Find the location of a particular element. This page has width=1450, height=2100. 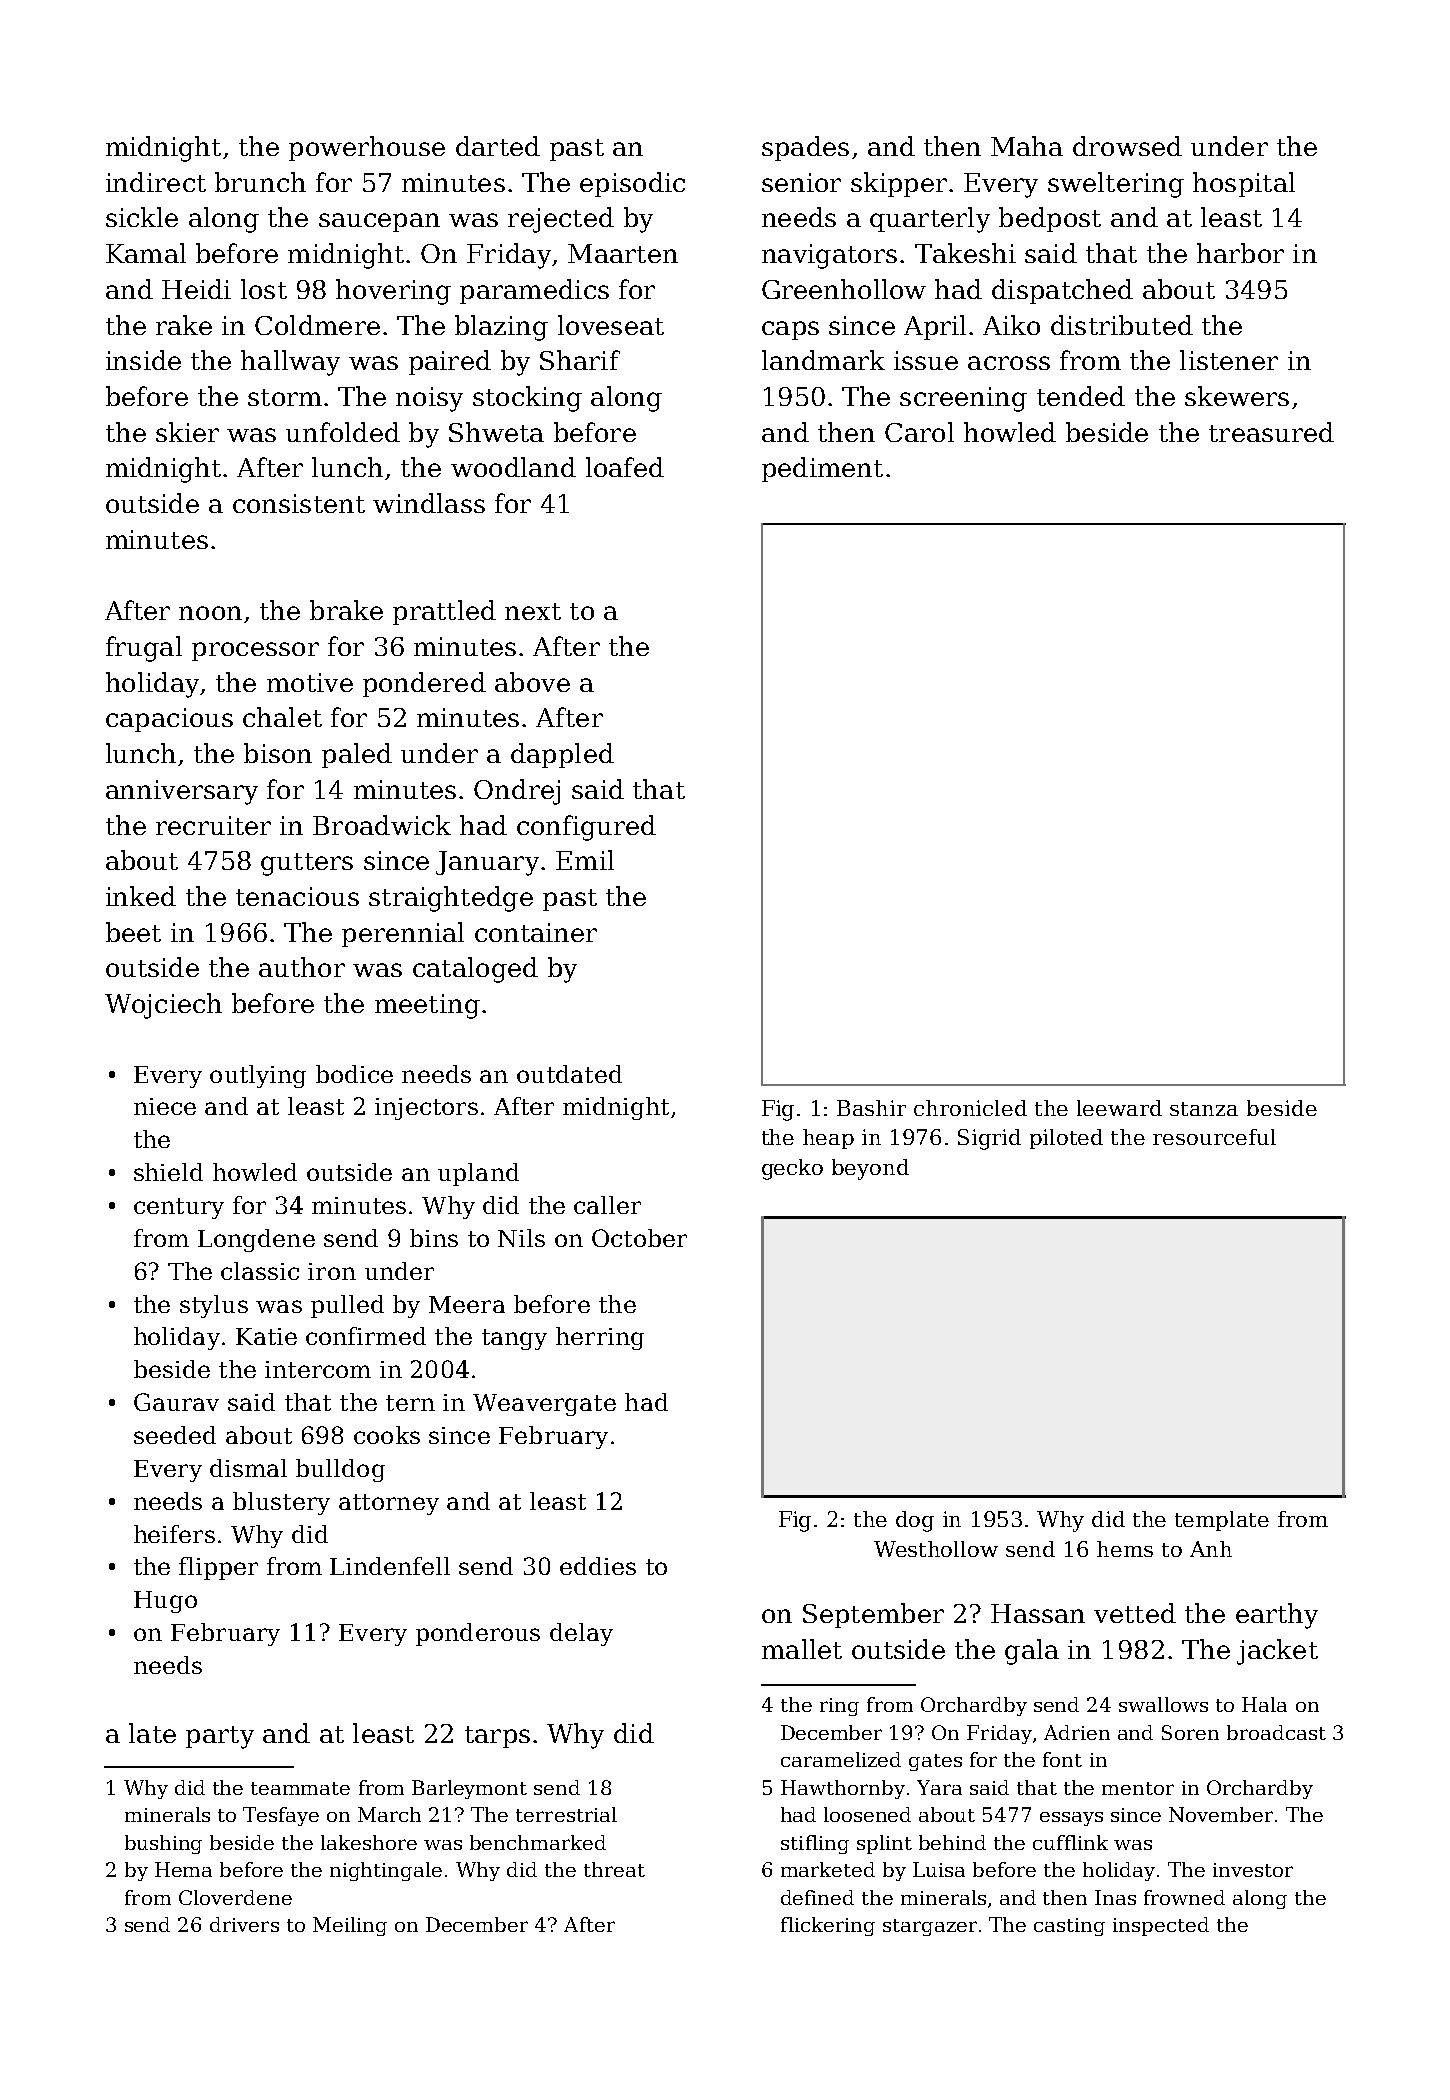

hospital is located at coordinates (1244, 184).
